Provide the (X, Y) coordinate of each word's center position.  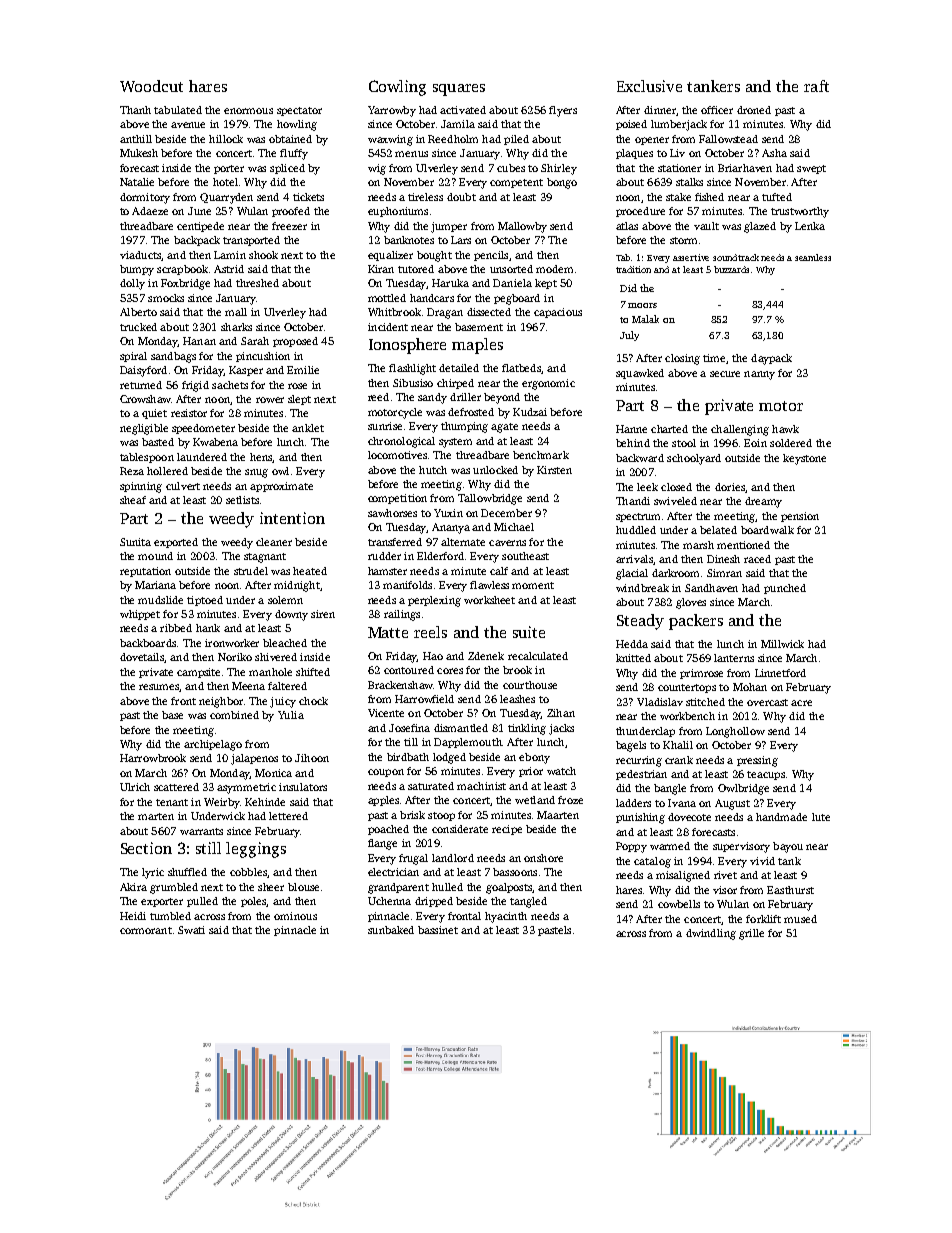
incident (388, 327)
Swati (191, 930)
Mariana (155, 585)
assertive (691, 257)
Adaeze (150, 211)
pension (800, 517)
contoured (409, 670)
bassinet (438, 930)
